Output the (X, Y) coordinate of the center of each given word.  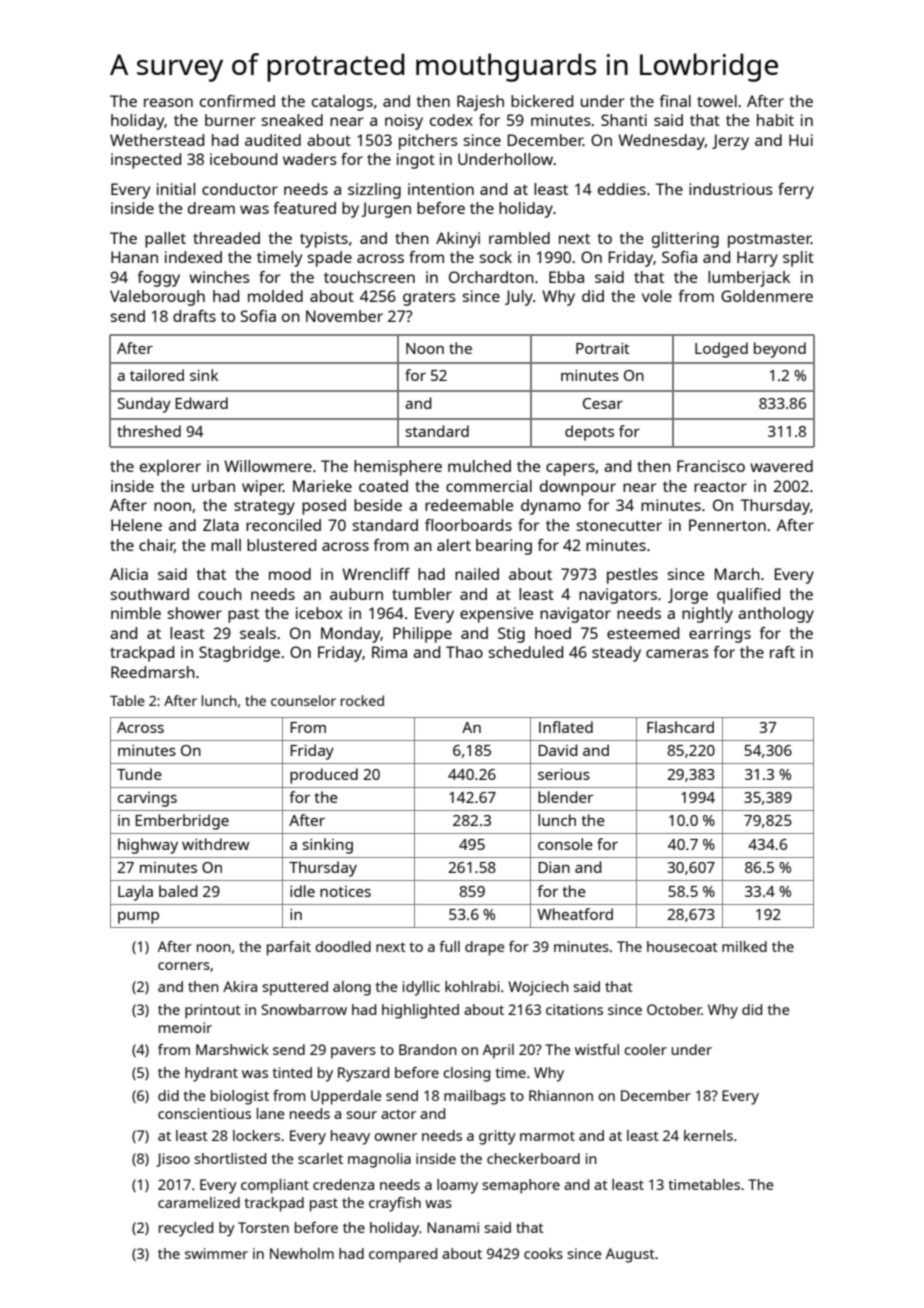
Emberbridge (182, 822)
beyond (780, 350)
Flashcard (680, 727)
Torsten (263, 1227)
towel (717, 101)
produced (324, 776)
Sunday (144, 405)
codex (451, 120)
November (344, 316)
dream (211, 208)
